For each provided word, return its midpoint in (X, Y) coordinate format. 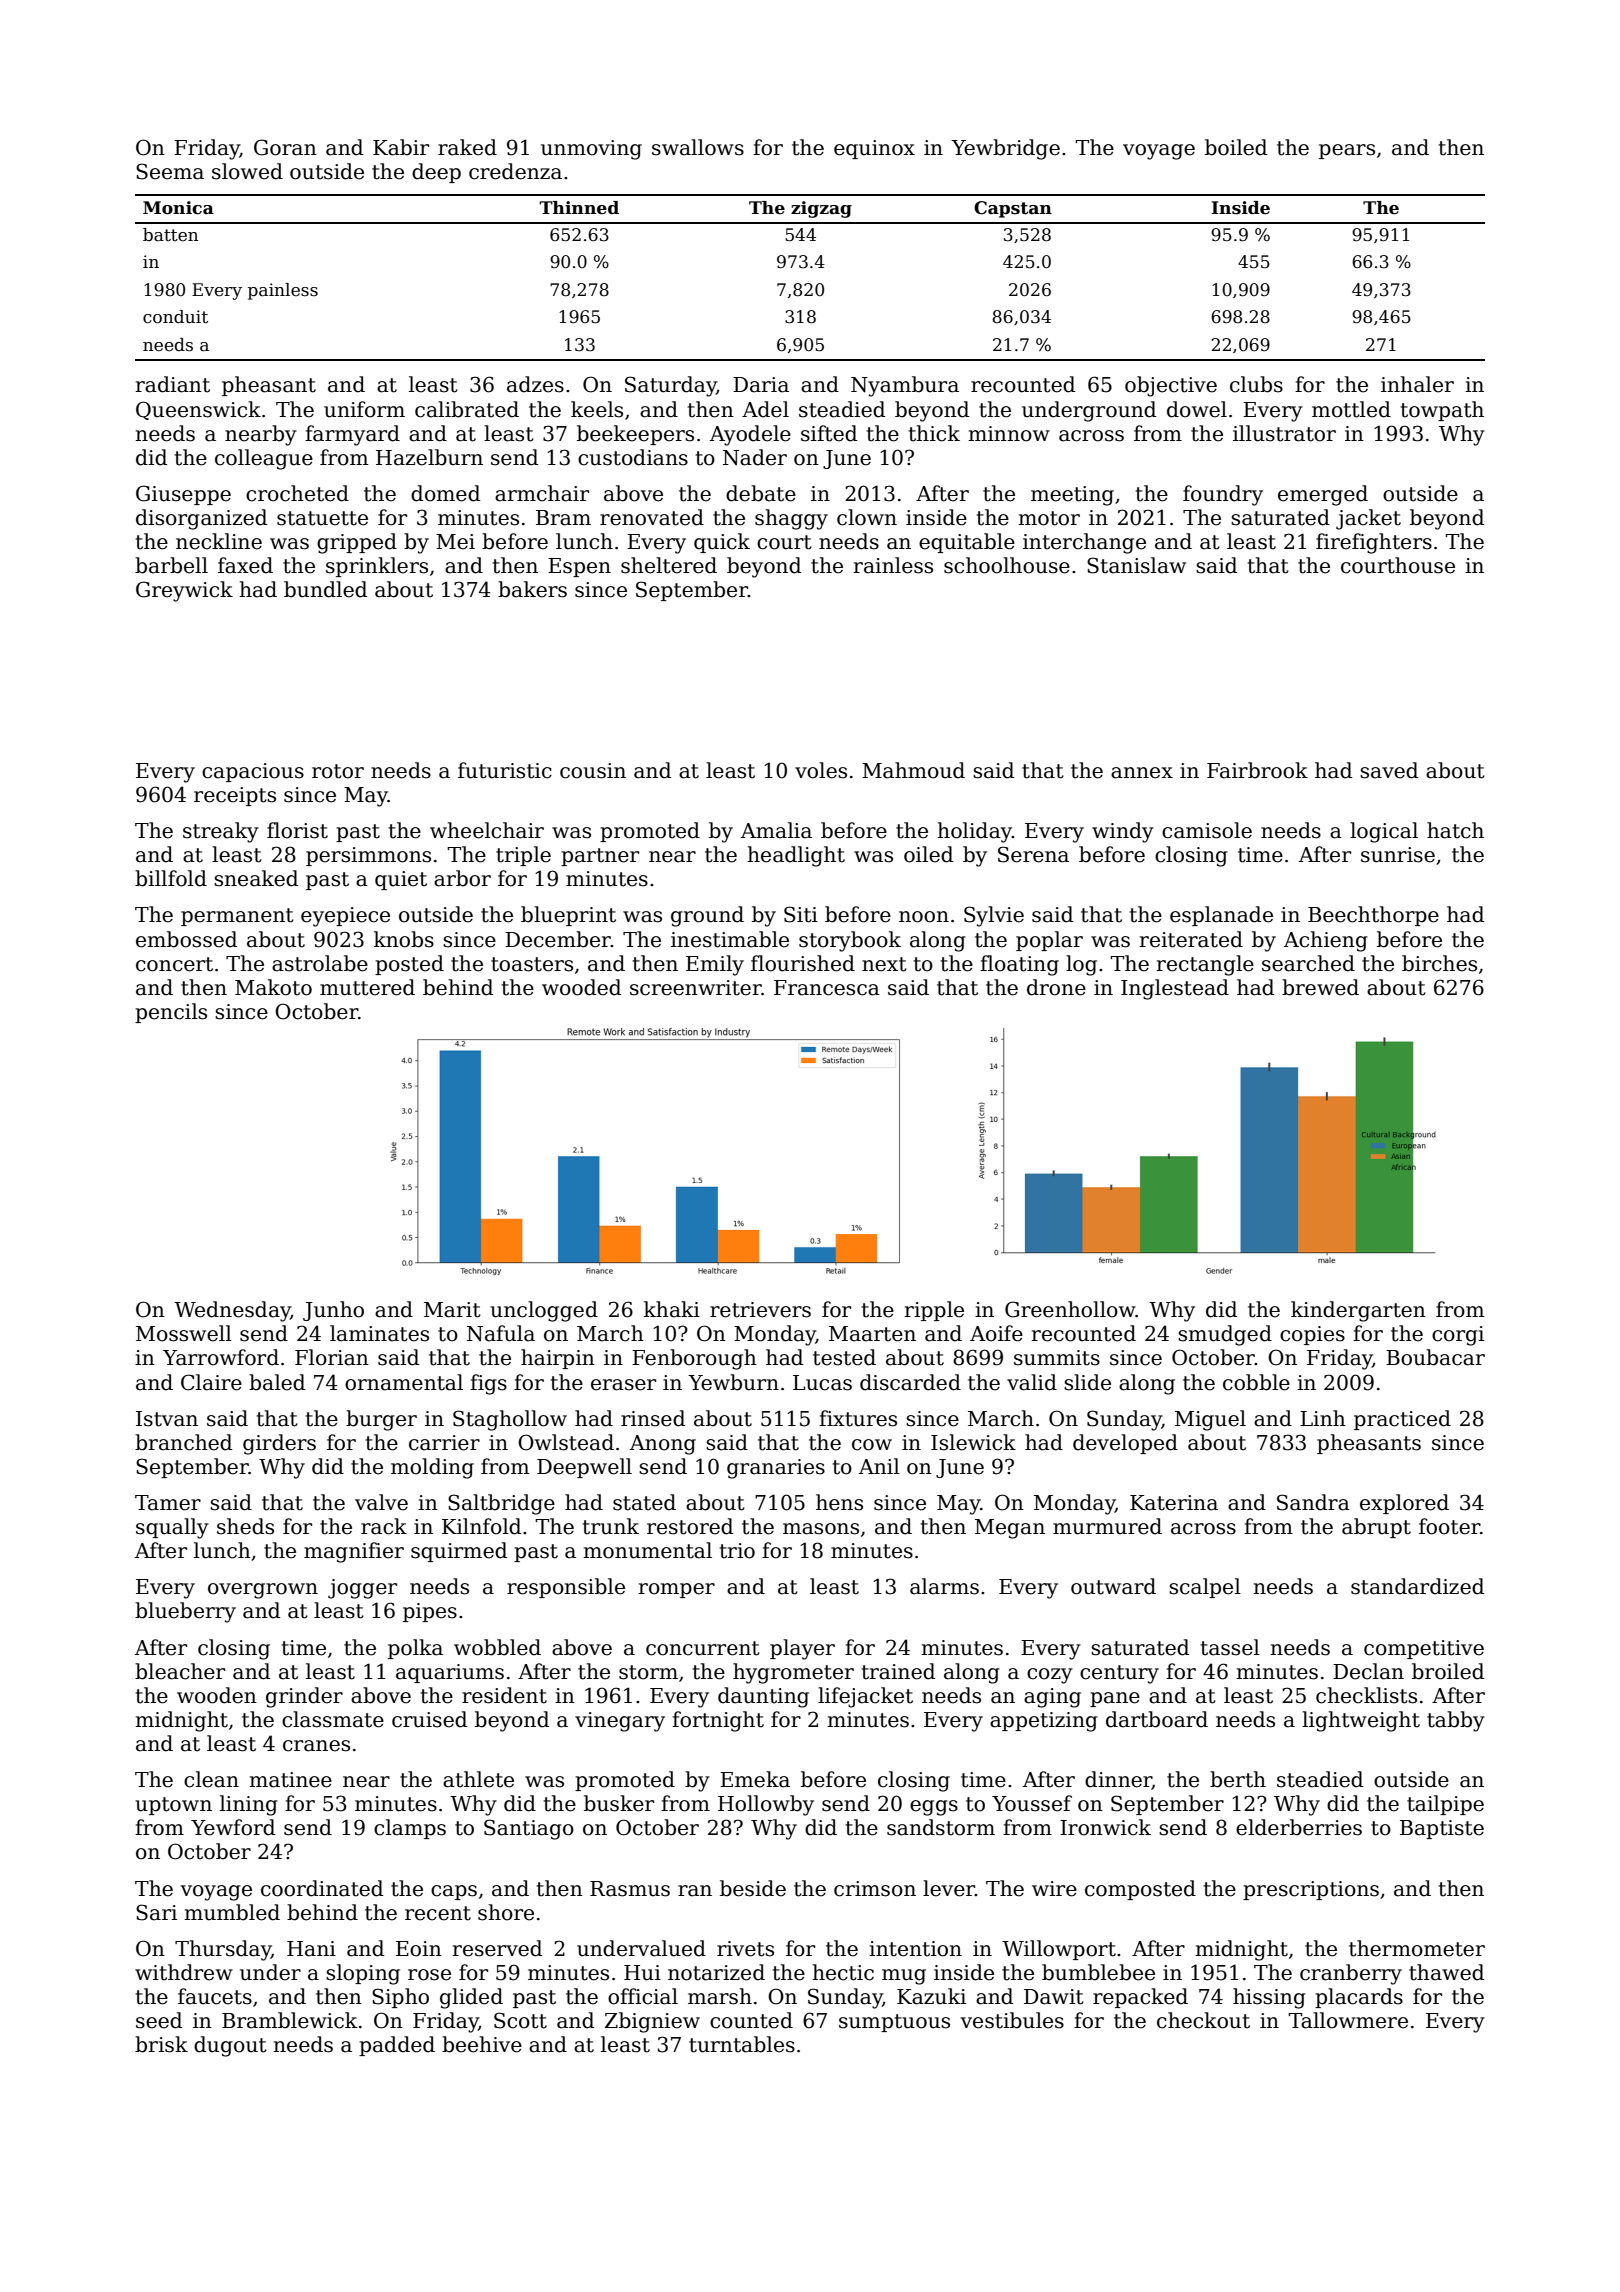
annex (1142, 773)
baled (277, 1382)
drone (1056, 987)
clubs (1256, 384)
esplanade (1221, 916)
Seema (170, 171)
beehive (482, 2044)
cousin (593, 771)
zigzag (821, 209)
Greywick (184, 591)
